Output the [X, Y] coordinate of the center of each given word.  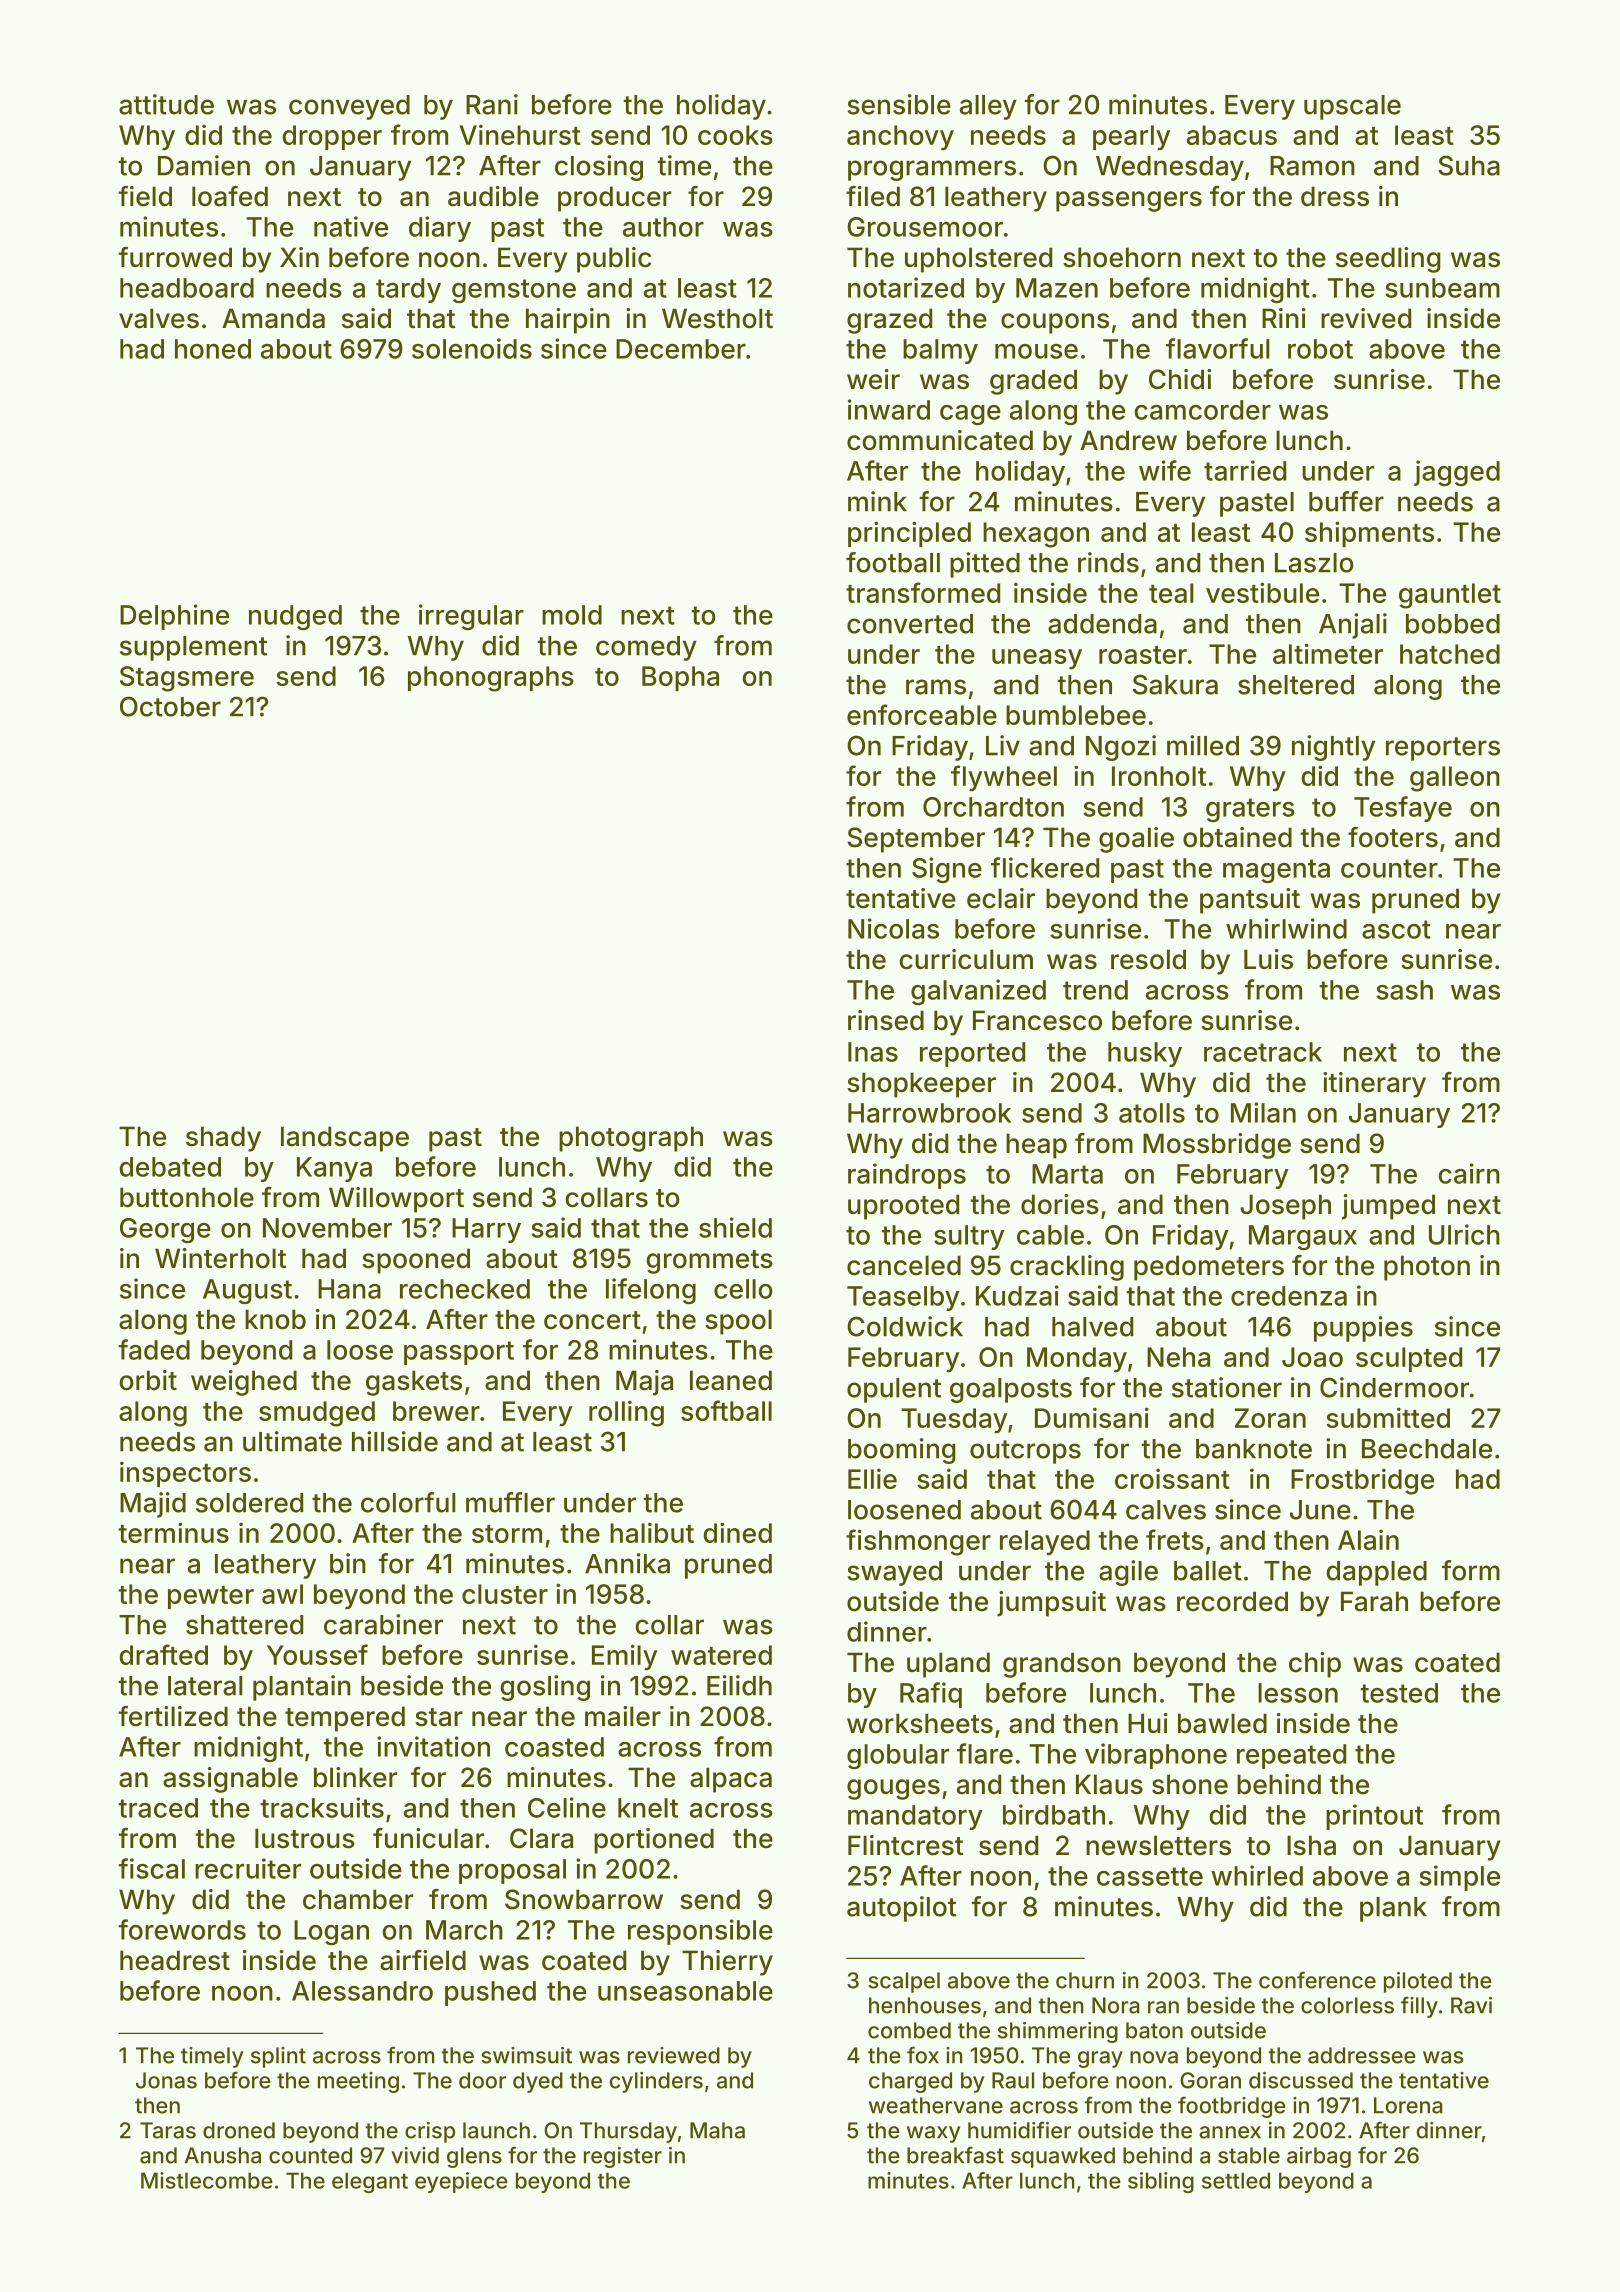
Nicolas [893, 928]
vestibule [1262, 592]
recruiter [248, 1868]
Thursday [628, 2132]
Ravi [1471, 2005]
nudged [295, 617]
